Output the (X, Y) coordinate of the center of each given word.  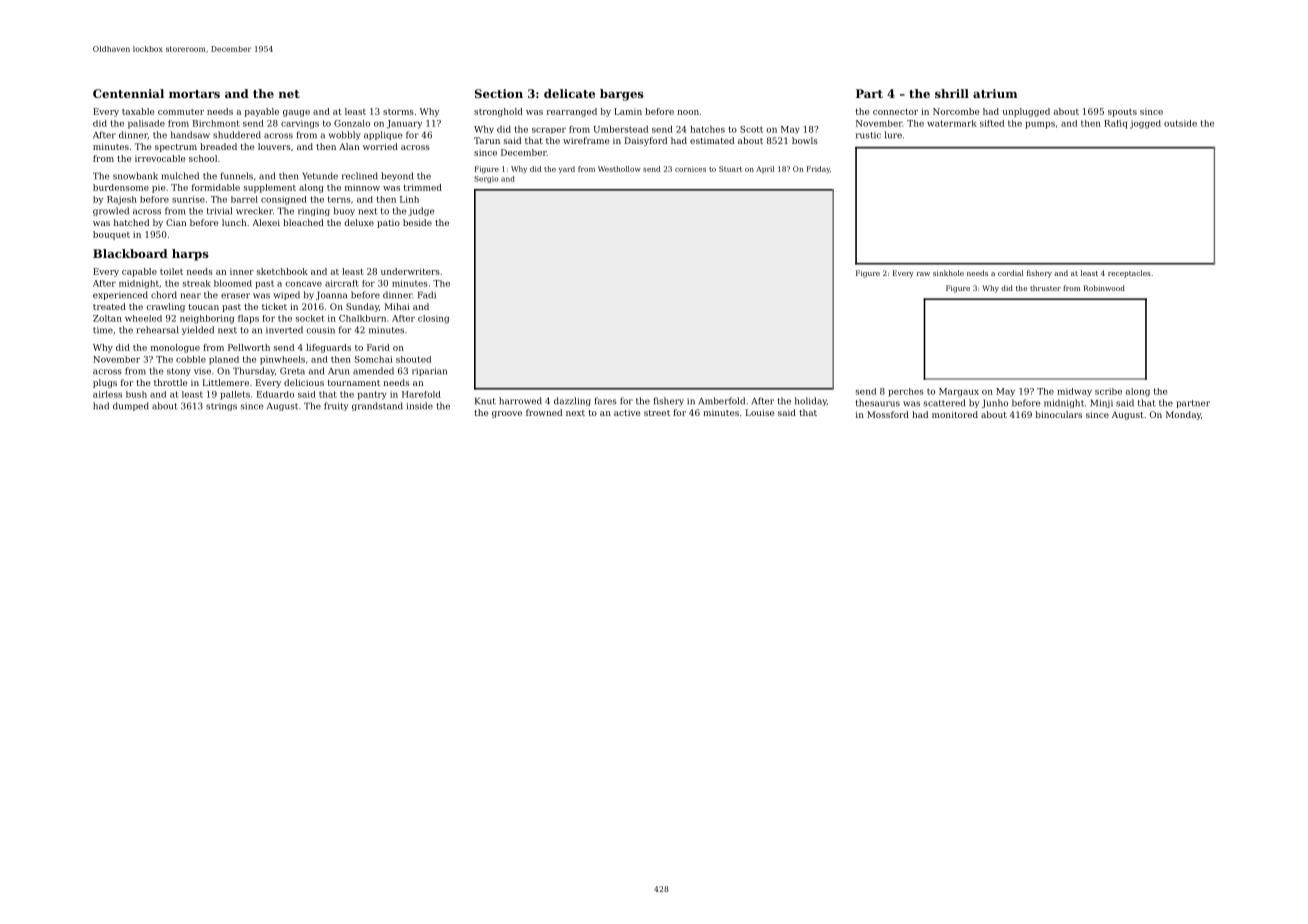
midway (1074, 392)
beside (417, 222)
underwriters (410, 271)
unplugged (1026, 112)
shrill (952, 93)
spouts (1122, 113)
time (103, 330)
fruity (336, 406)
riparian (429, 372)
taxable (138, 111)
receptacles (1129, 274)
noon (688, 112)
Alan (349, 146)
